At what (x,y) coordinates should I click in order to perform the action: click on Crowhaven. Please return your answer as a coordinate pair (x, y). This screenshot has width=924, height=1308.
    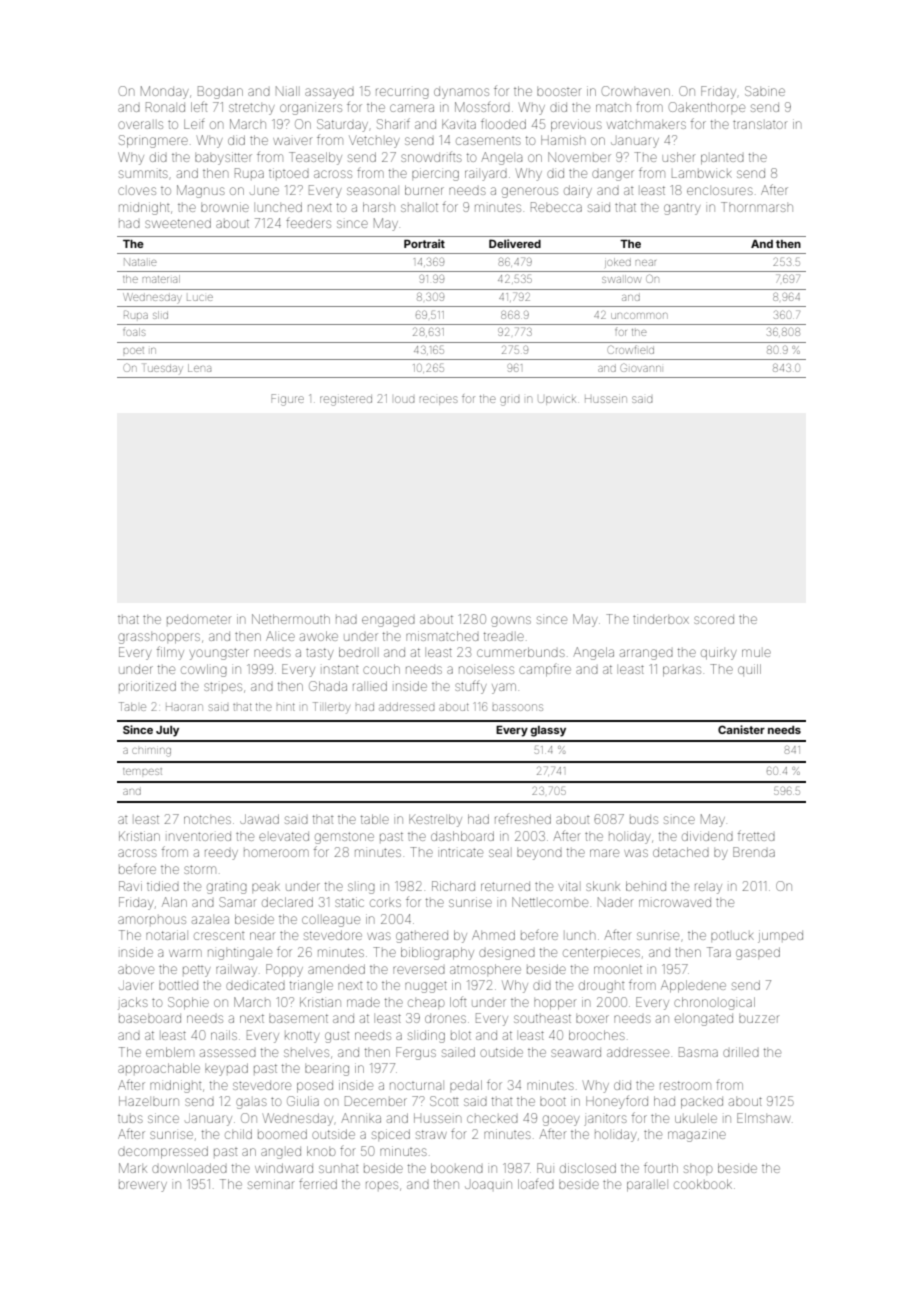
    Looking at the image, I should click on (636, 91).
